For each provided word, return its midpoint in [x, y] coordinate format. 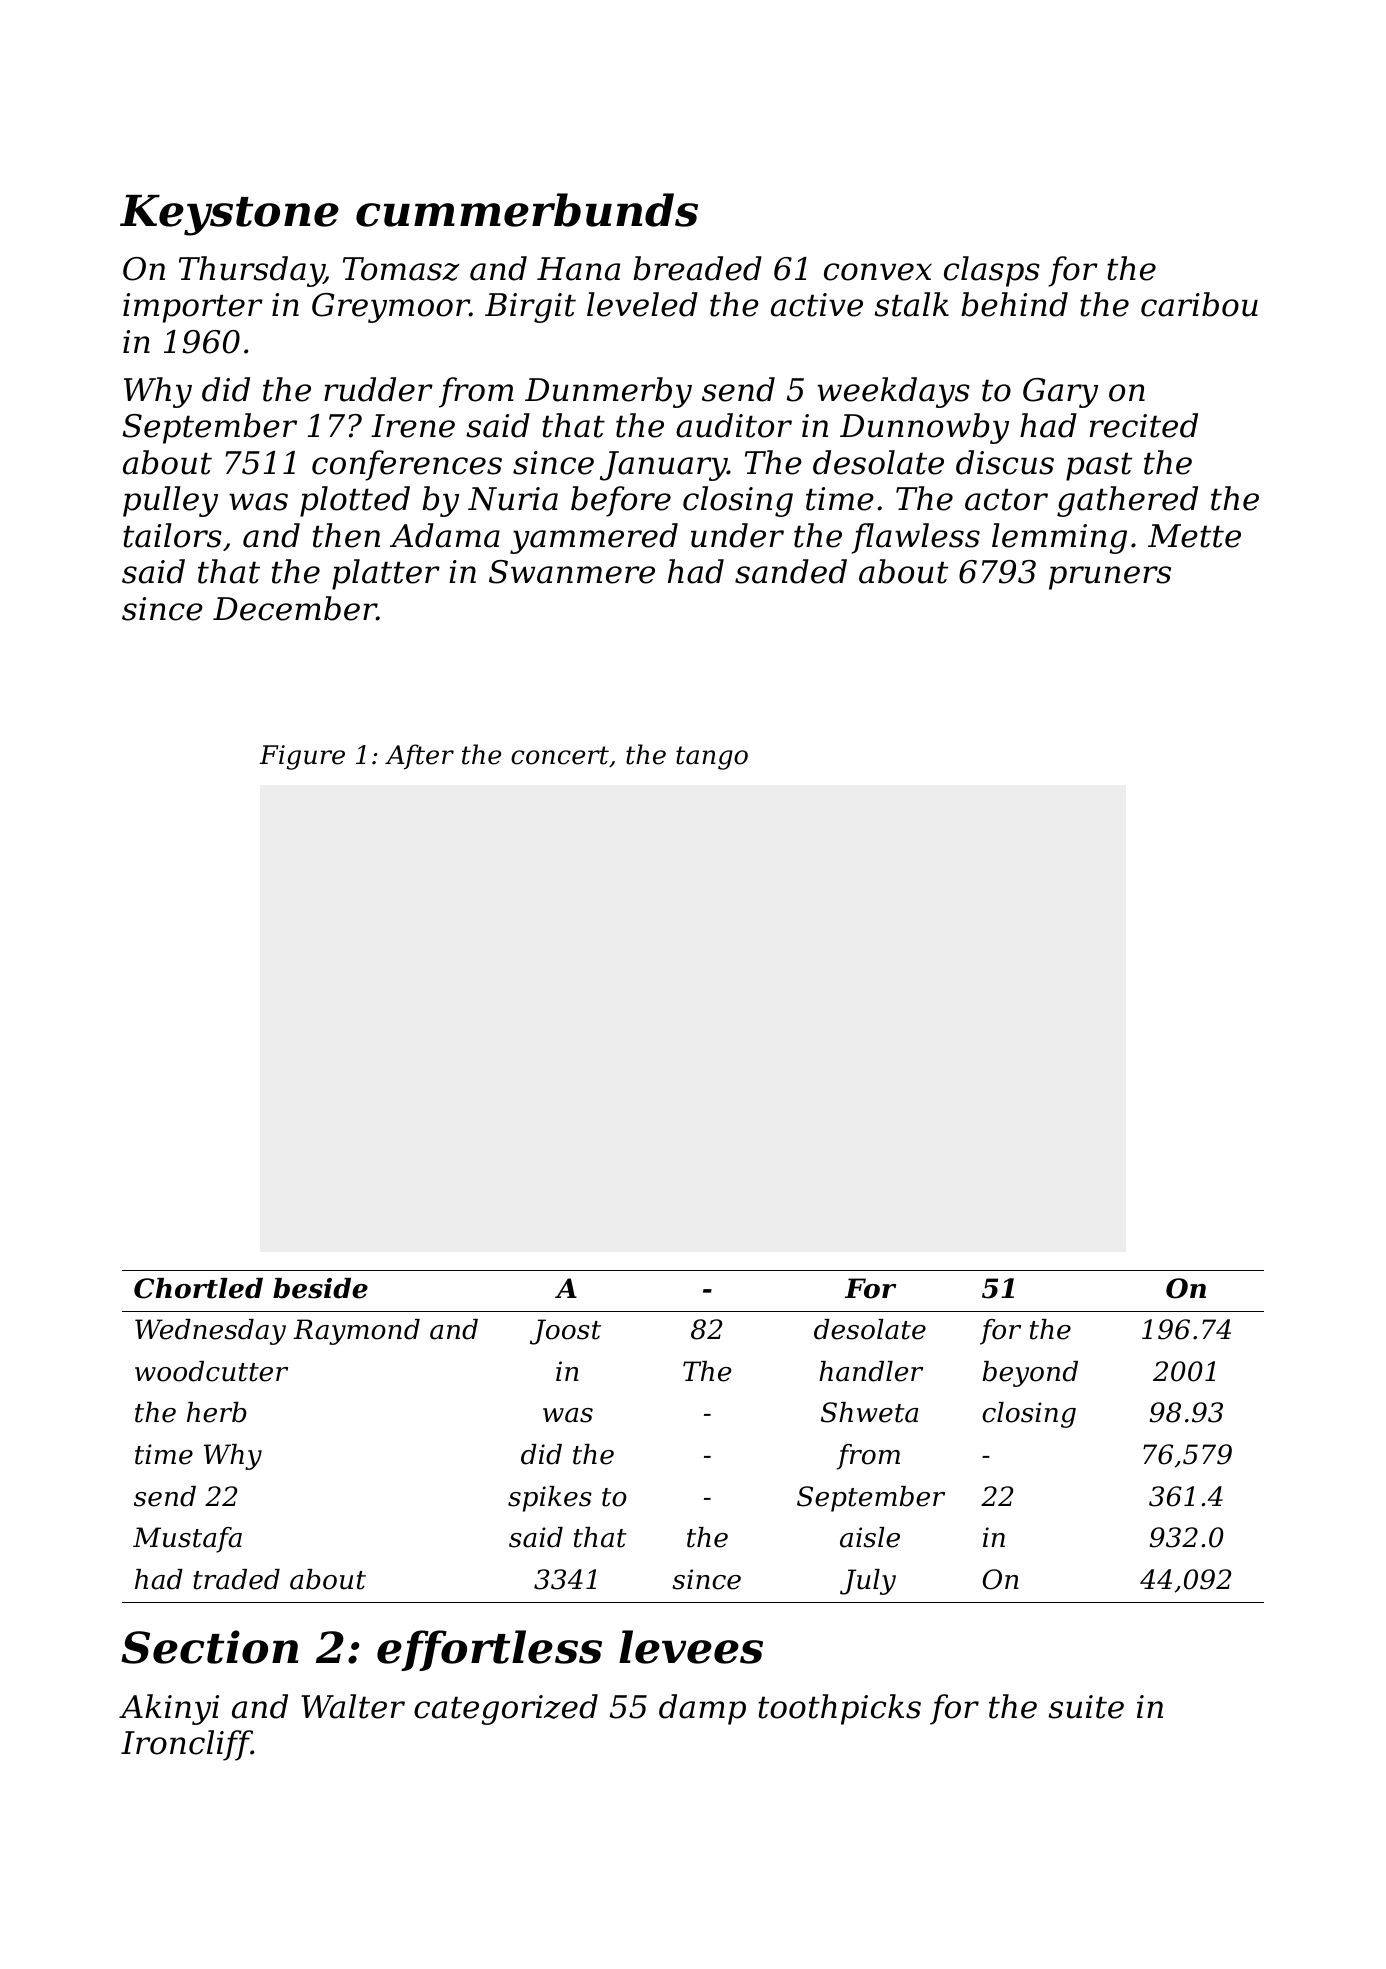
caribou [1199, 304]
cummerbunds [527, 210]
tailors [172, 535]
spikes [550, 1499]
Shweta [869, 1412]
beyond [1030, 1374]
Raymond [356, 1332]
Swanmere [572, 572]
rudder [378, 389]
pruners [1110, 578]
